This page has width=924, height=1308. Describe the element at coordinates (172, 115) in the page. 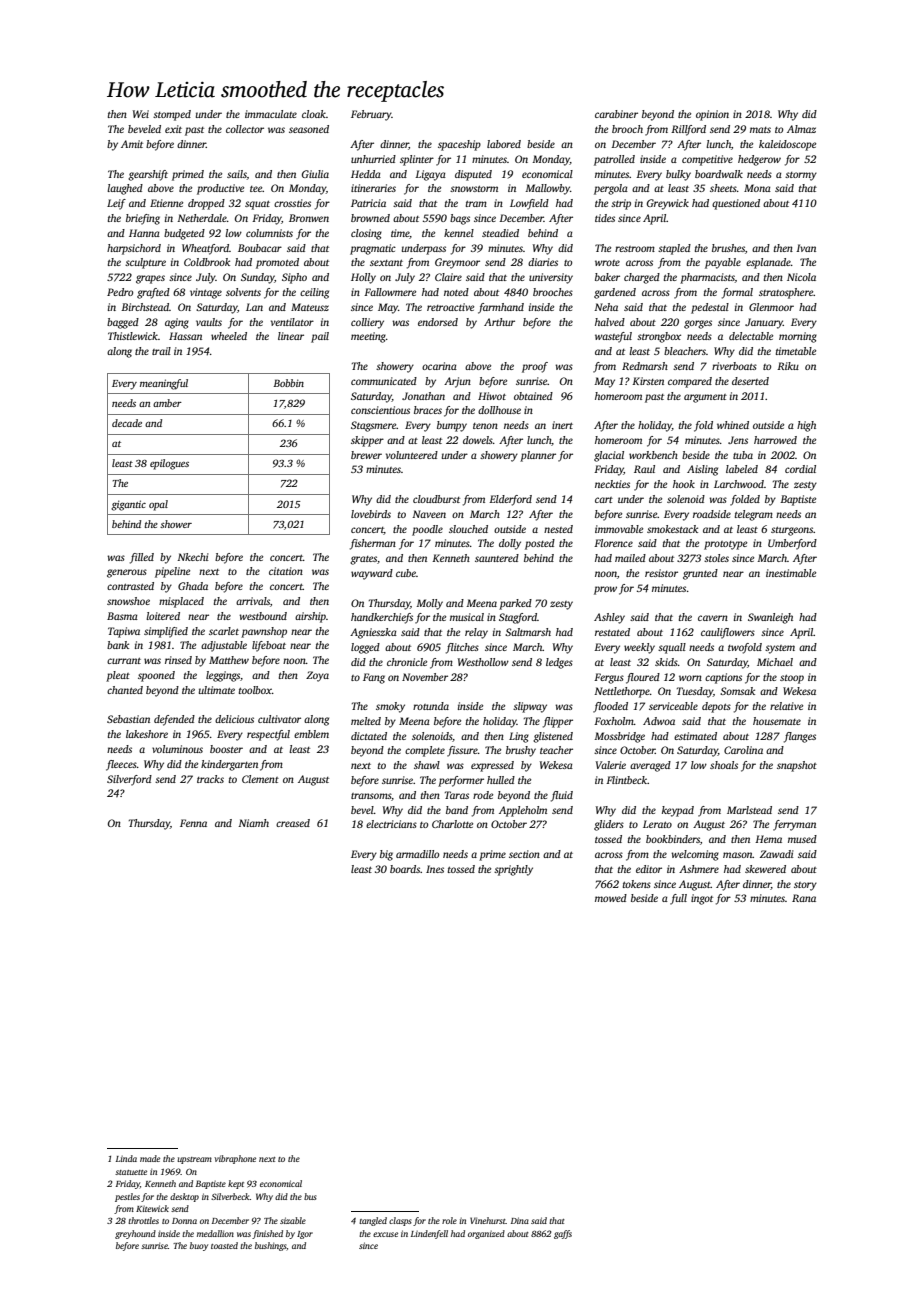

I see `stomped` at that location.
